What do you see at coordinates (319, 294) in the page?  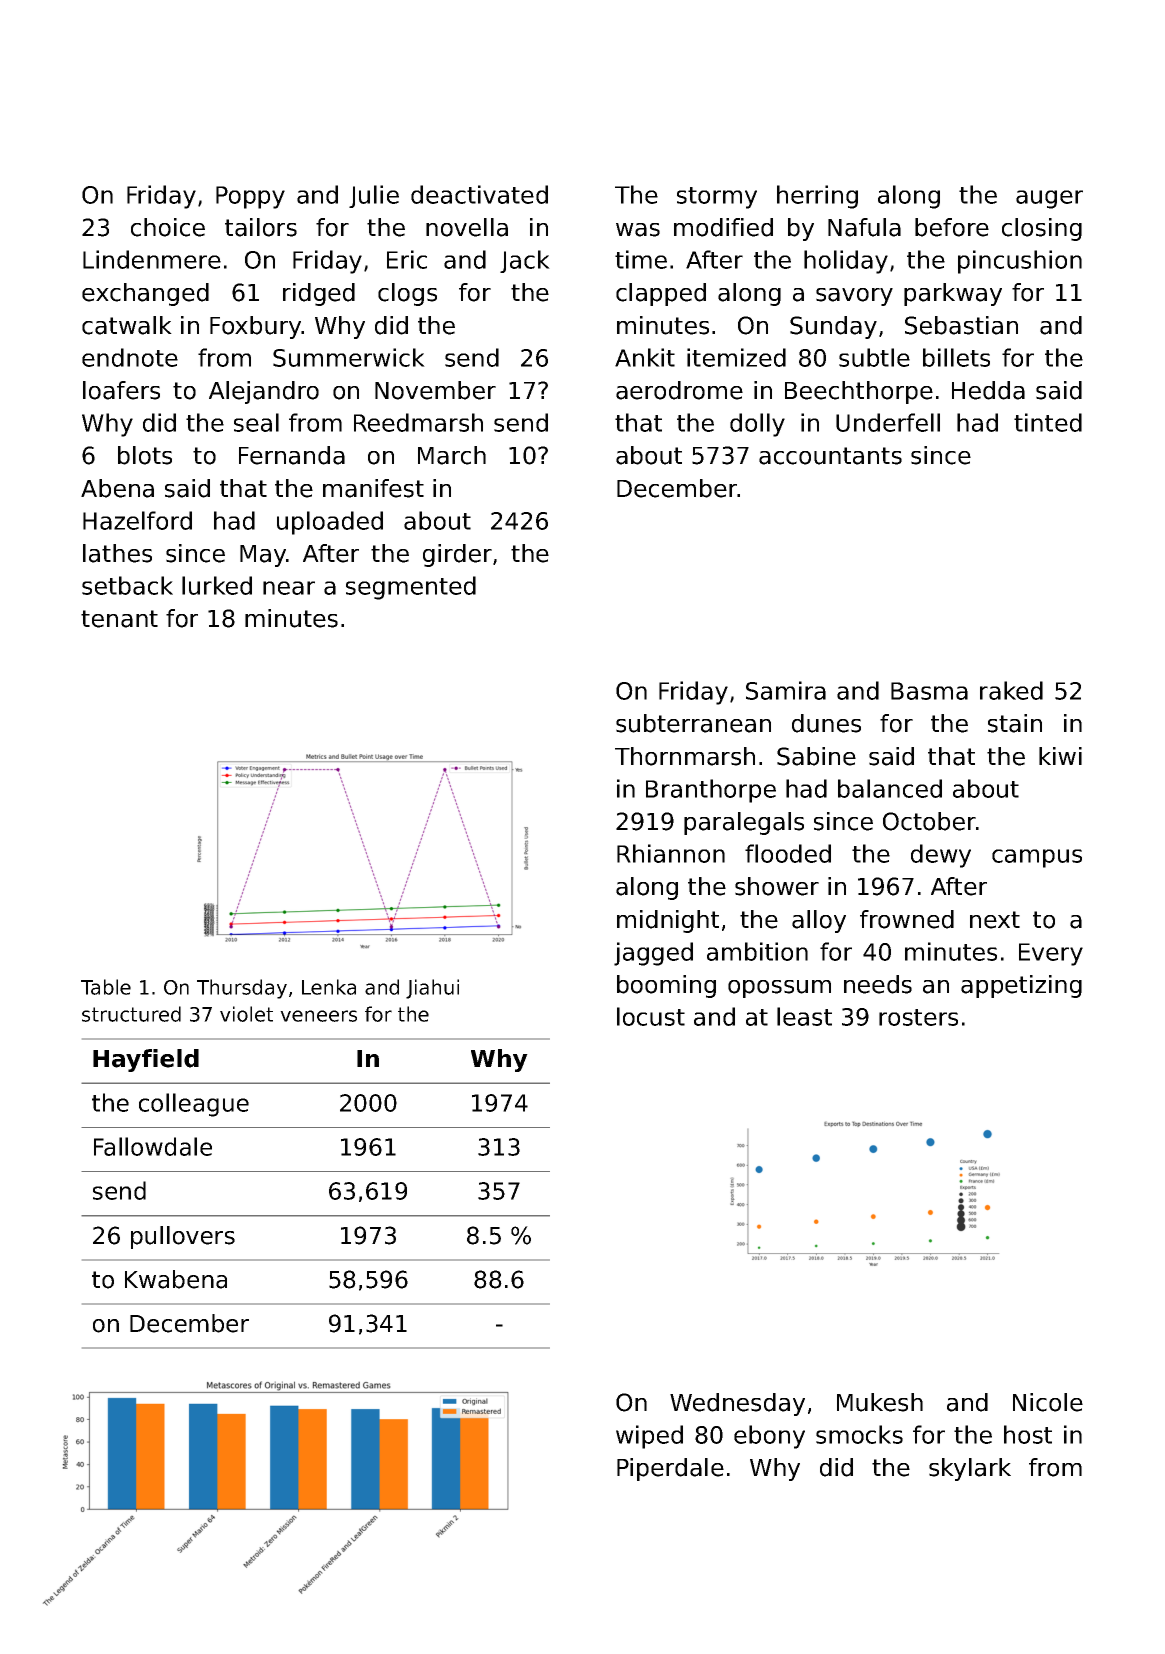 I see `ridged` at bounding box center [319, 294].
